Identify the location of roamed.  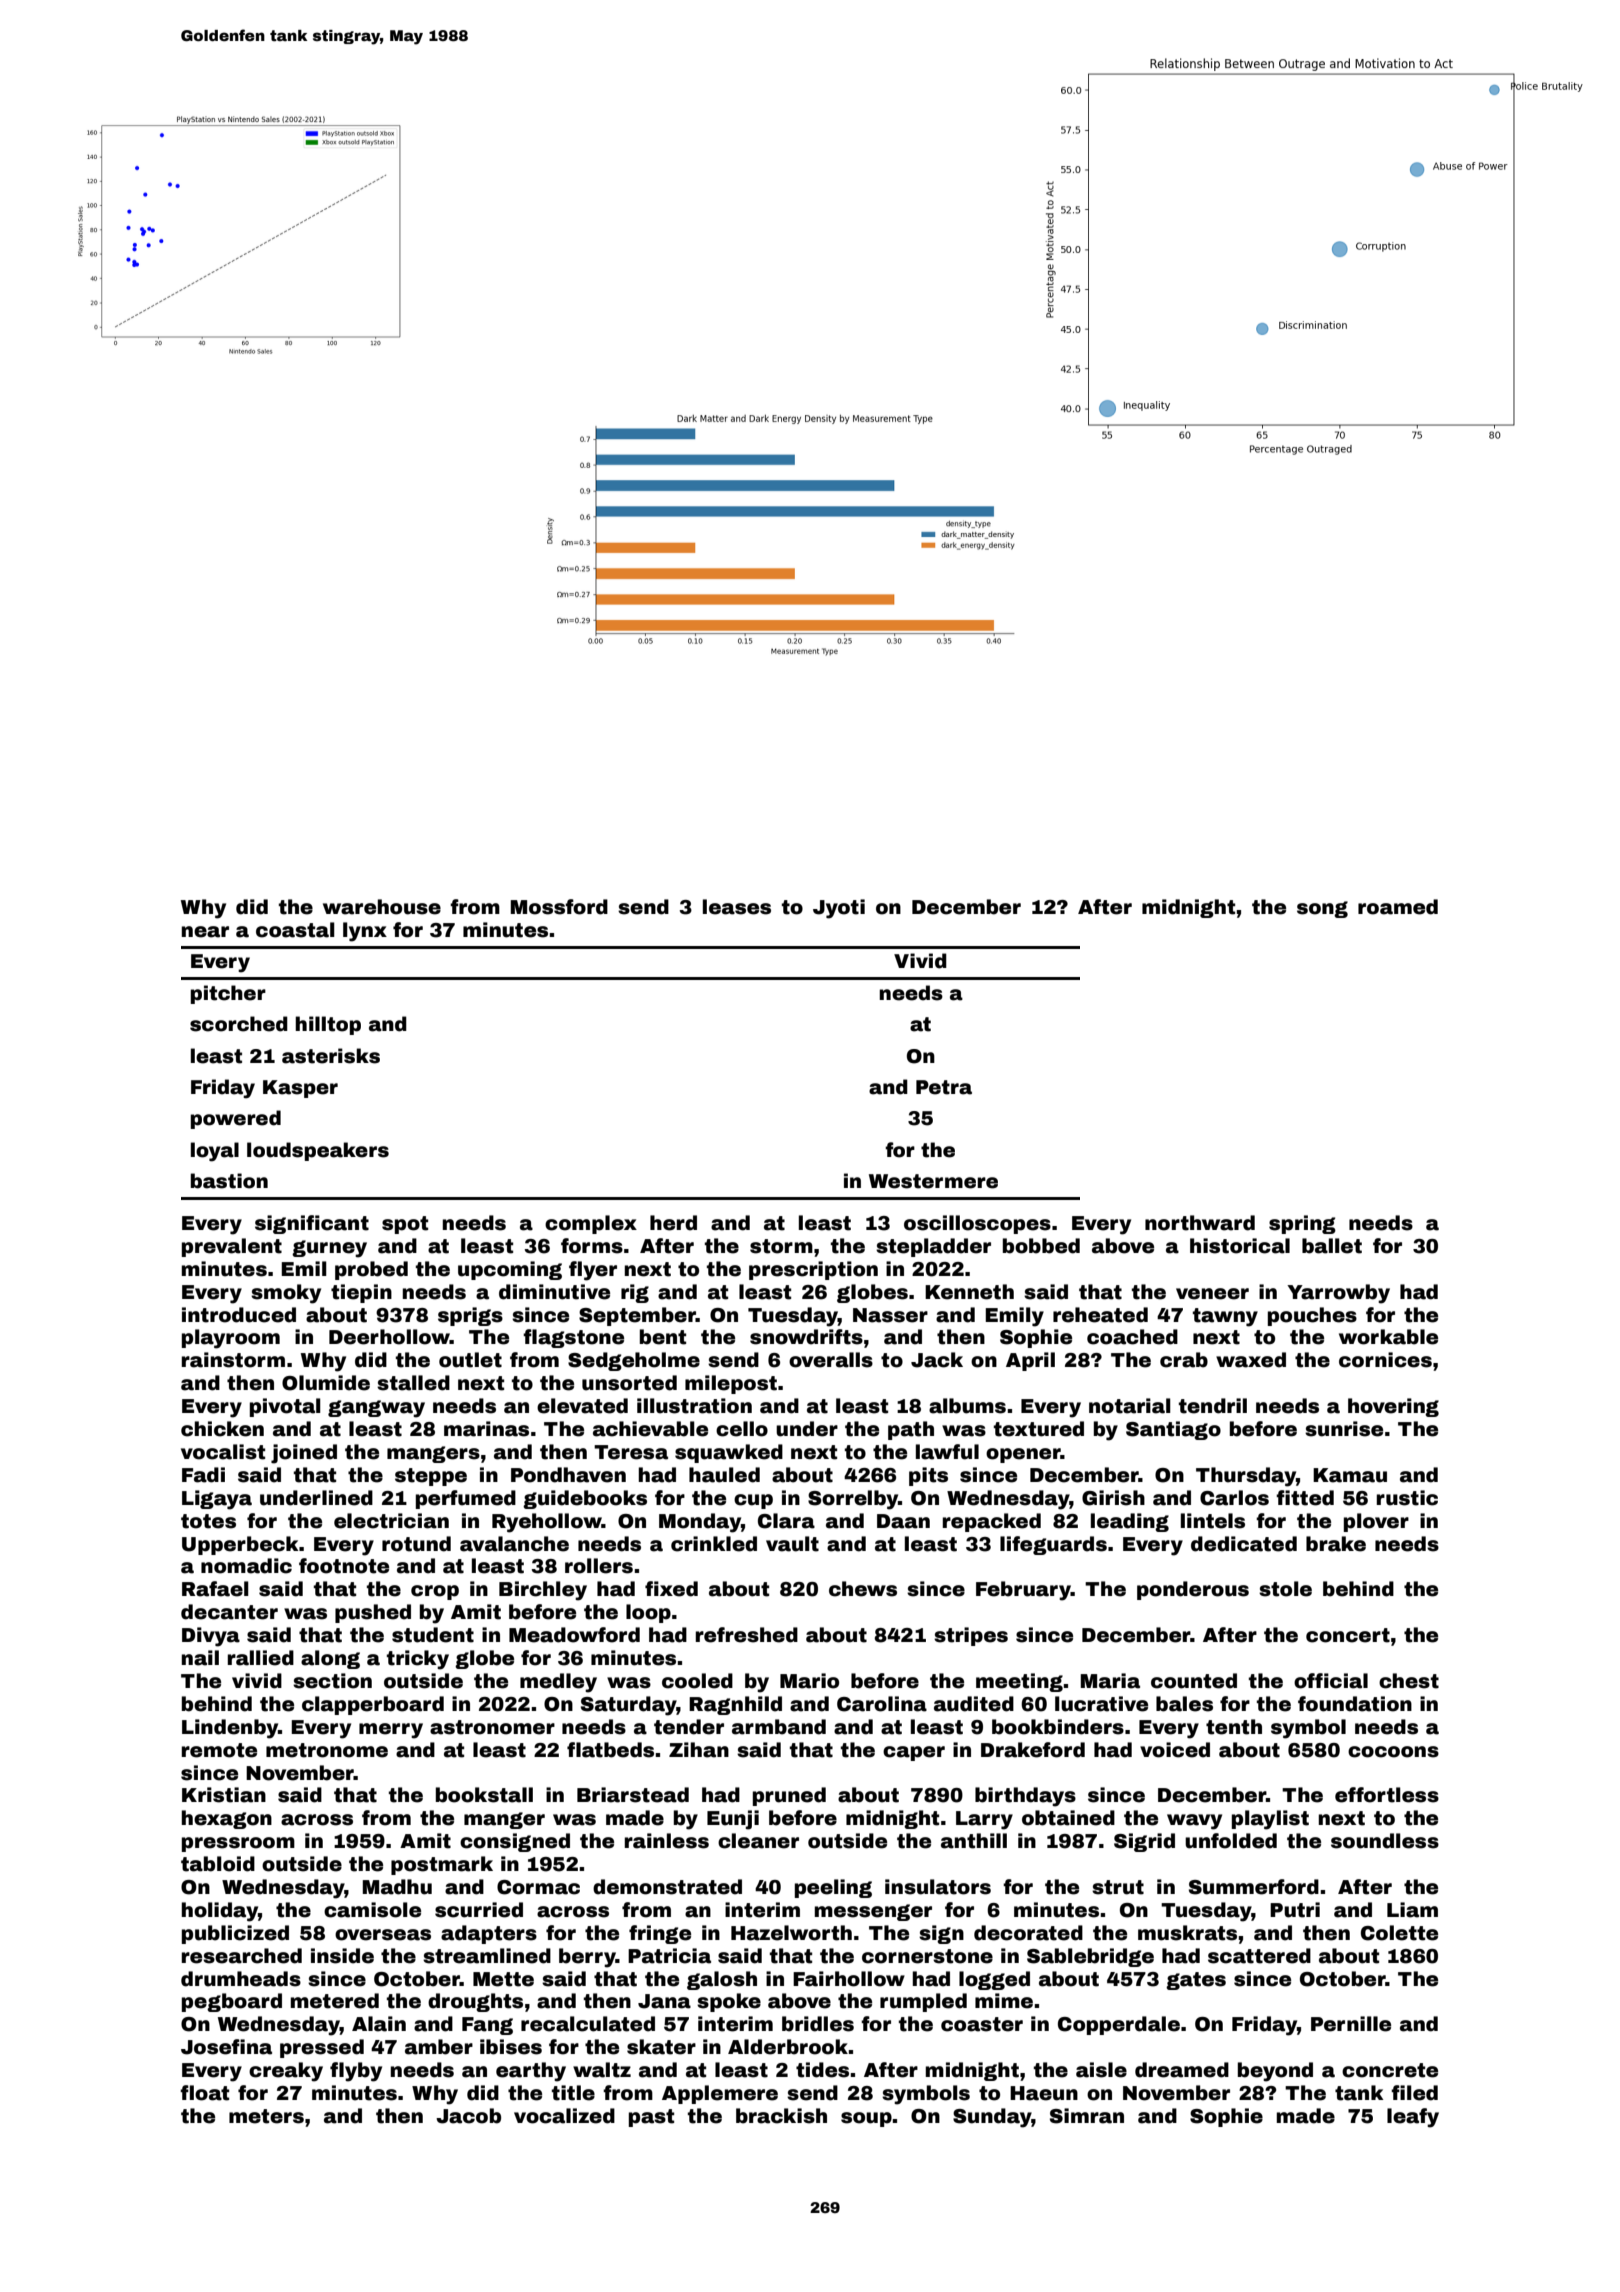
(1398, 907).
